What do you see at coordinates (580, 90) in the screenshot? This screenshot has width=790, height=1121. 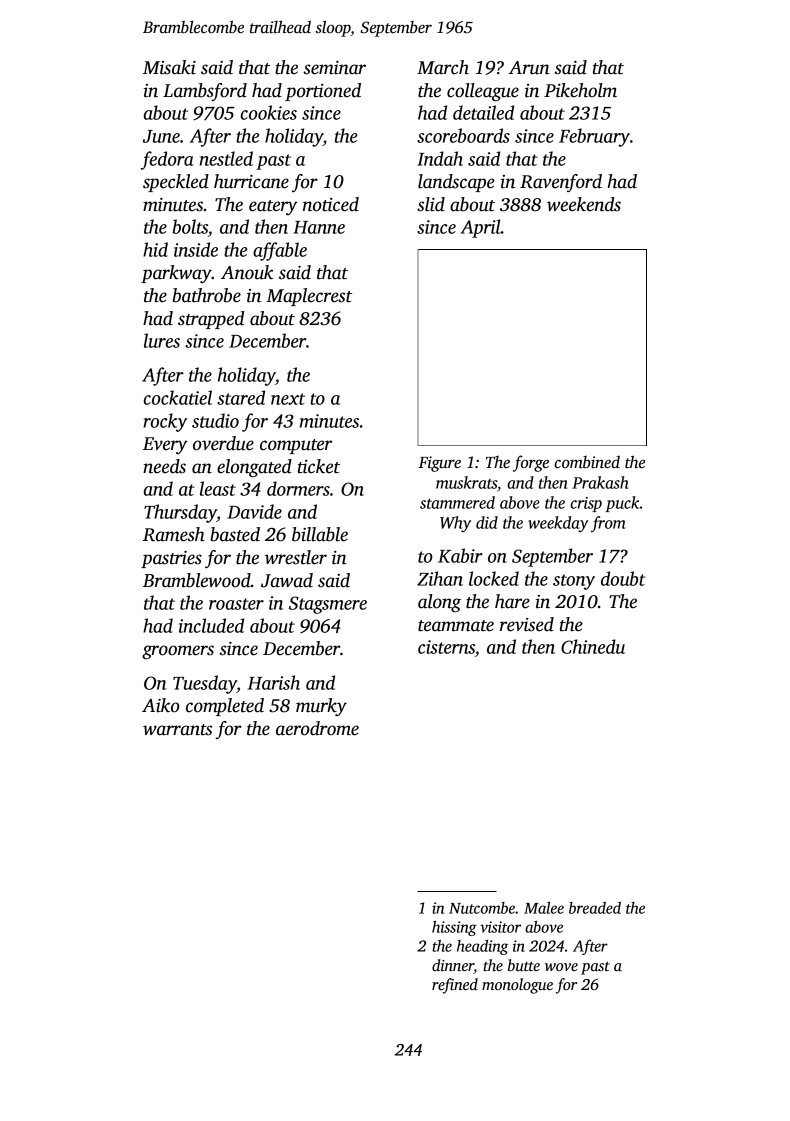 I see `Pikeholm` at bounding box center [580, 90].
